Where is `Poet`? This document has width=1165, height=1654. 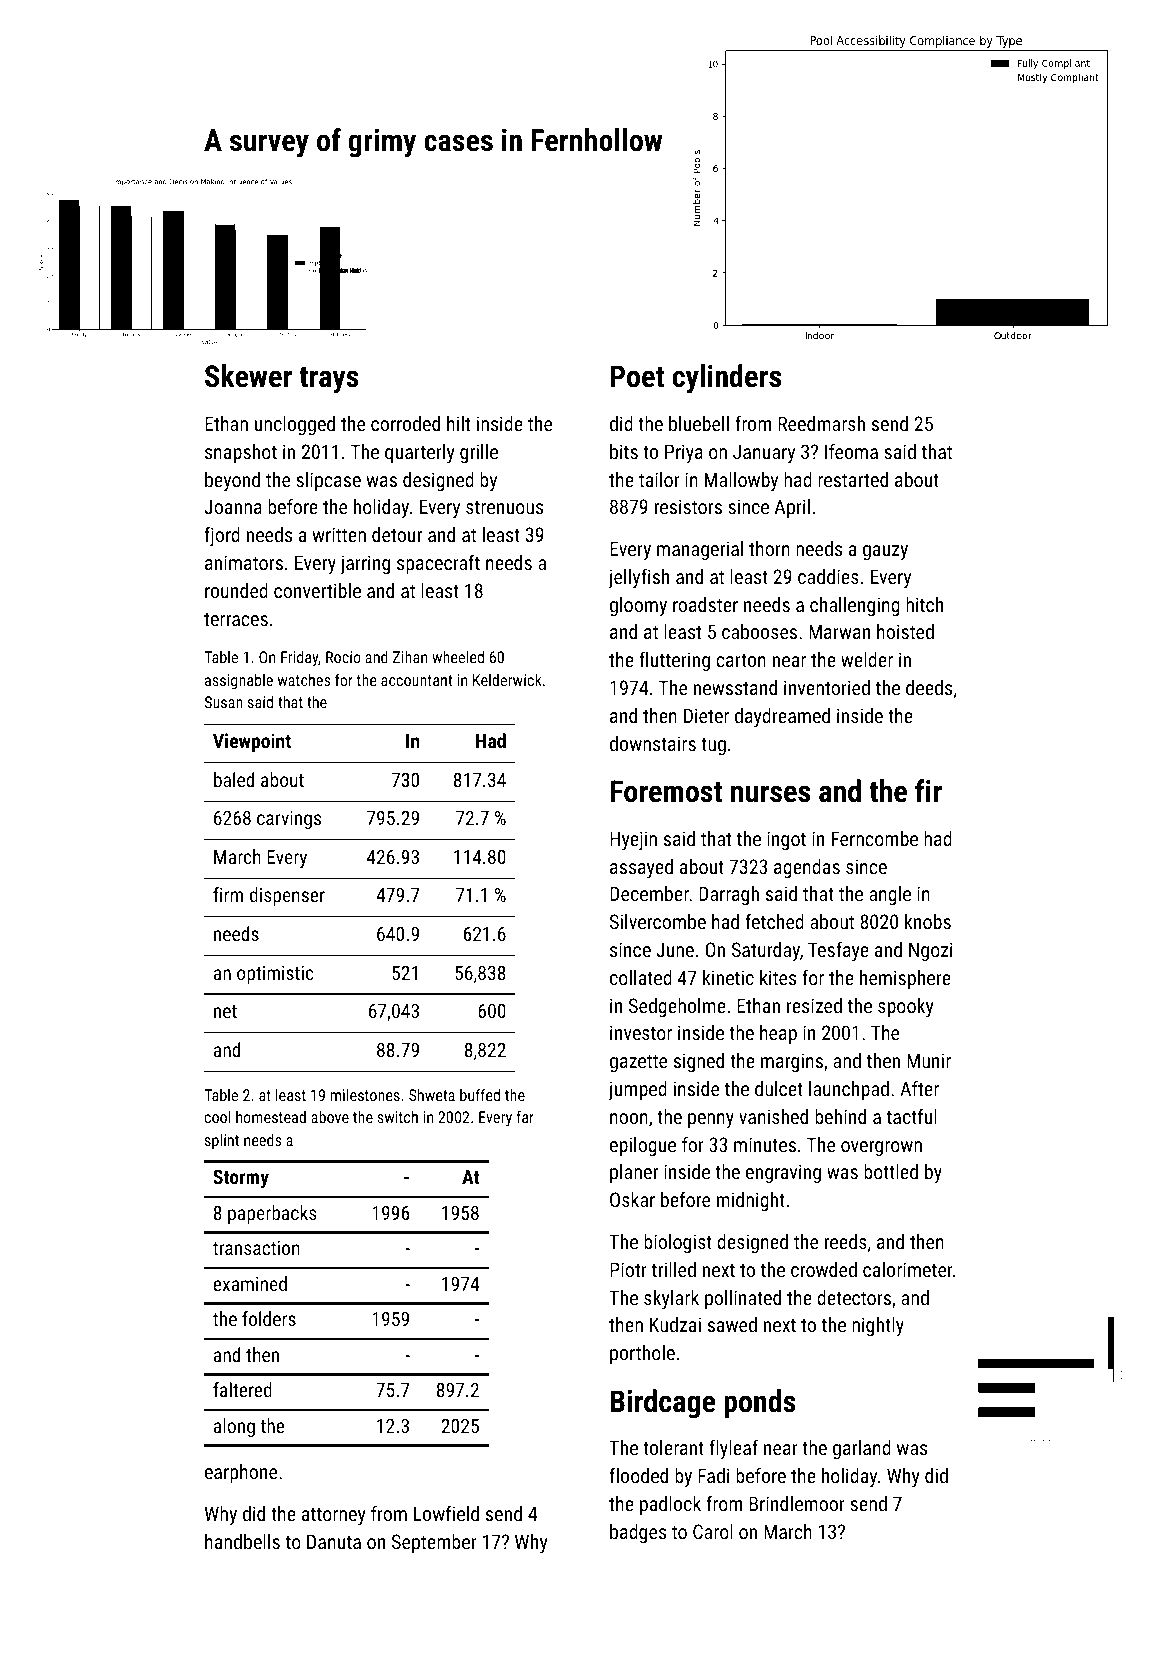
Poet is located at coordinates (637, 376).
